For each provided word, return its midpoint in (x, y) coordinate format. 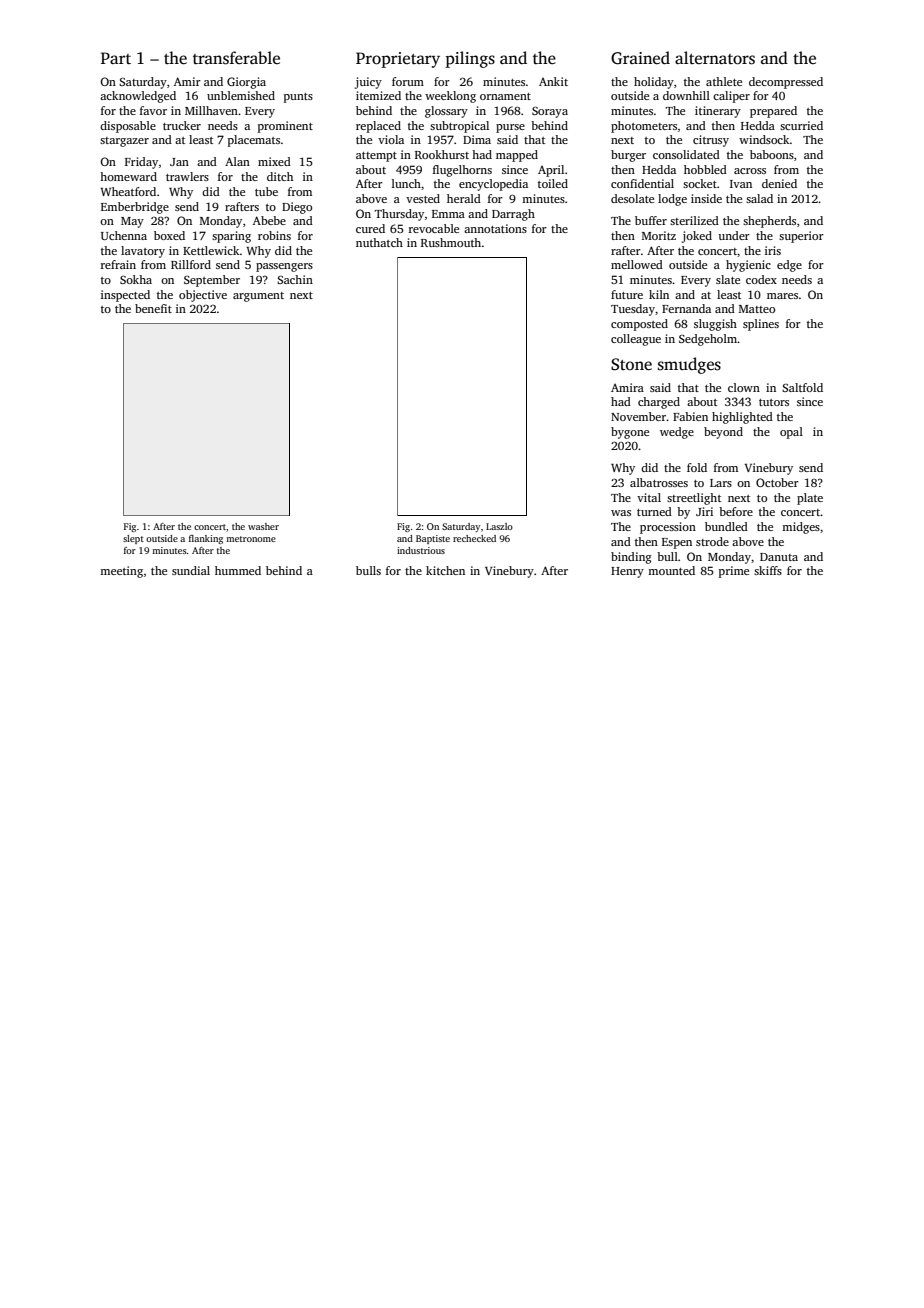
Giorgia (246, 83)
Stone (631, 364)
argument (258, 297)
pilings (470, 59)
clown (744, 387)
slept (133, 539)
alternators (715, 58)
